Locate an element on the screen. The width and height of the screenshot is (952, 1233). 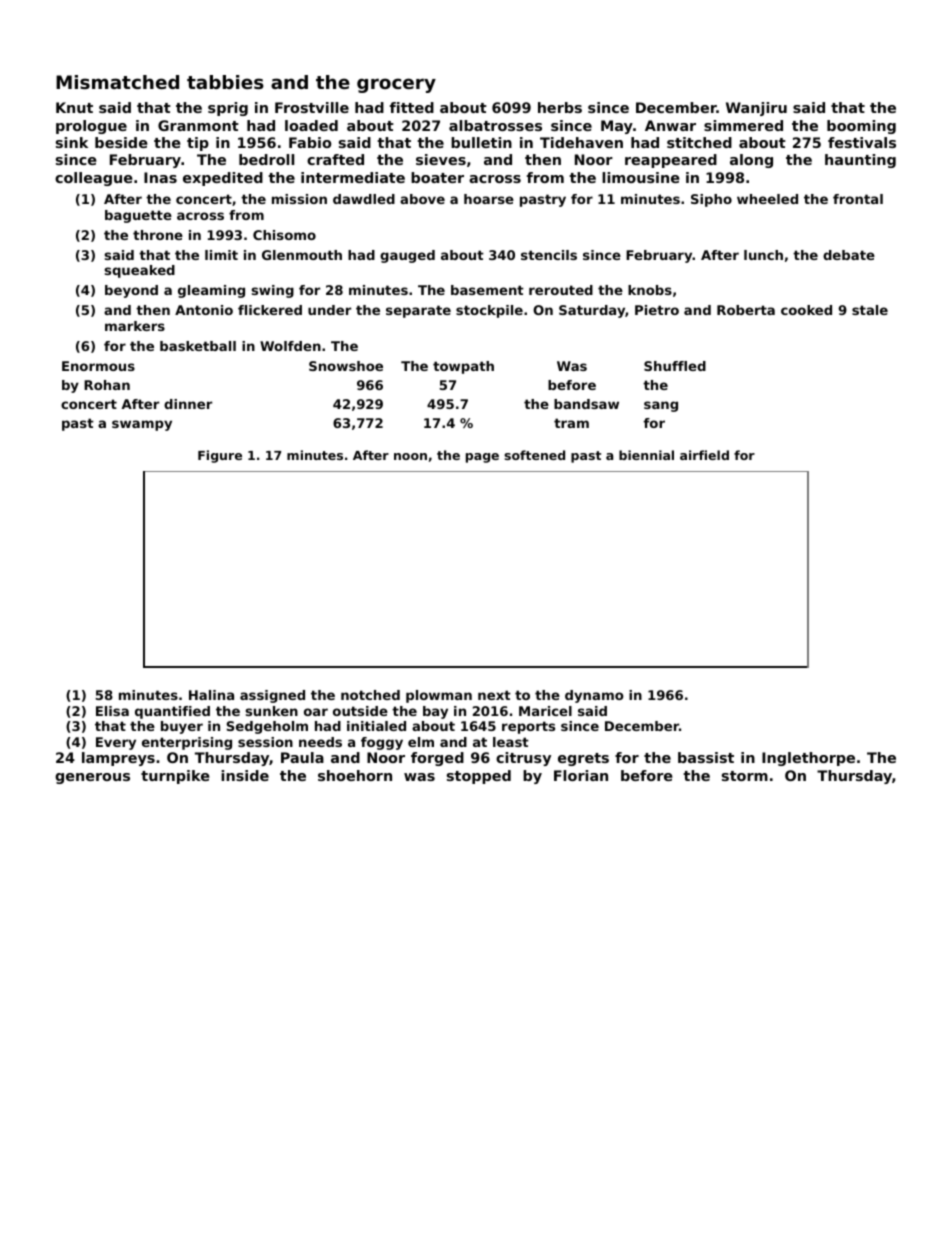
Antonio is located at coordinates (204, 310).
